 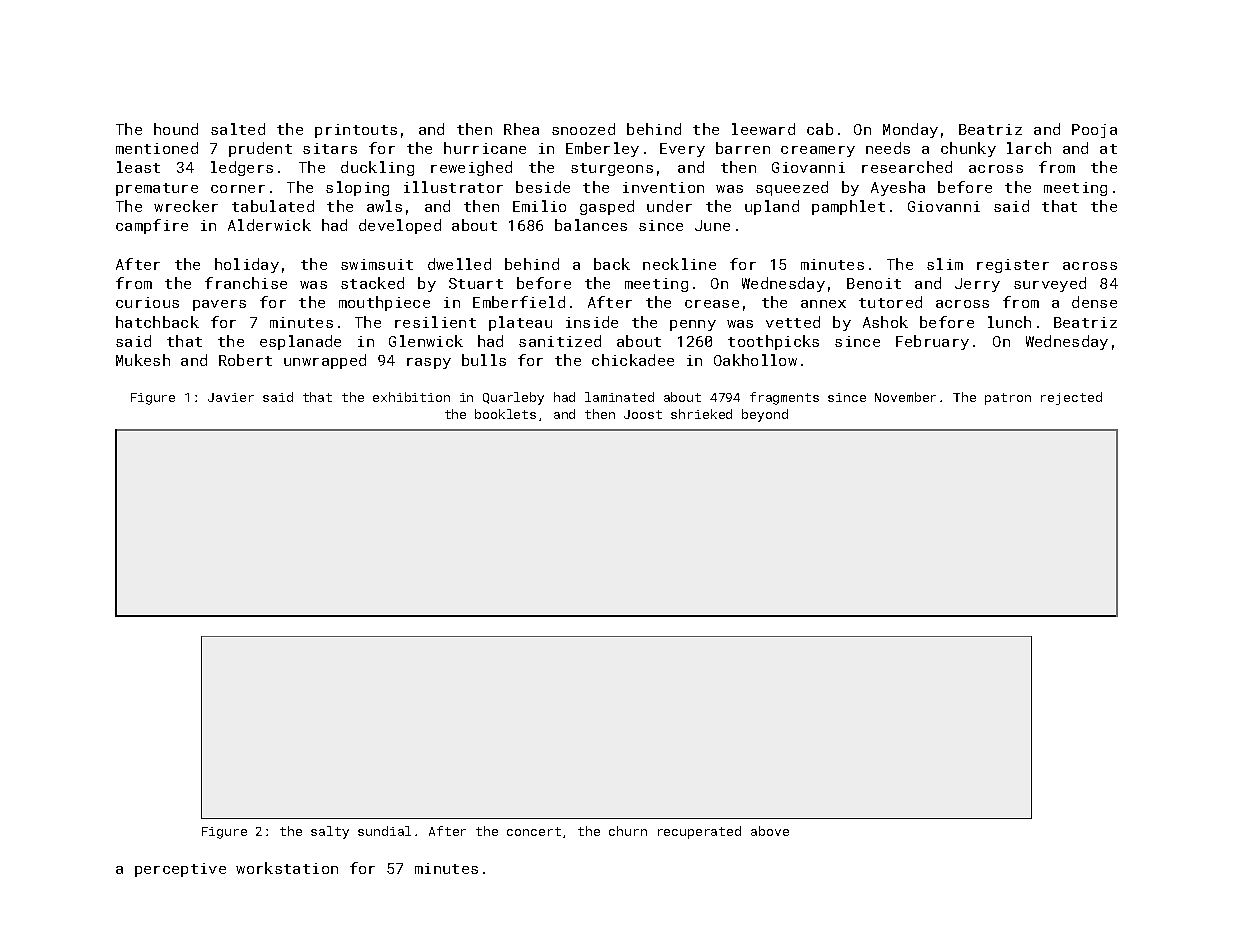 What do you see at coordinates (628, 831) in the screenshot?
I see `churn` at bounding box center [628, 831].
